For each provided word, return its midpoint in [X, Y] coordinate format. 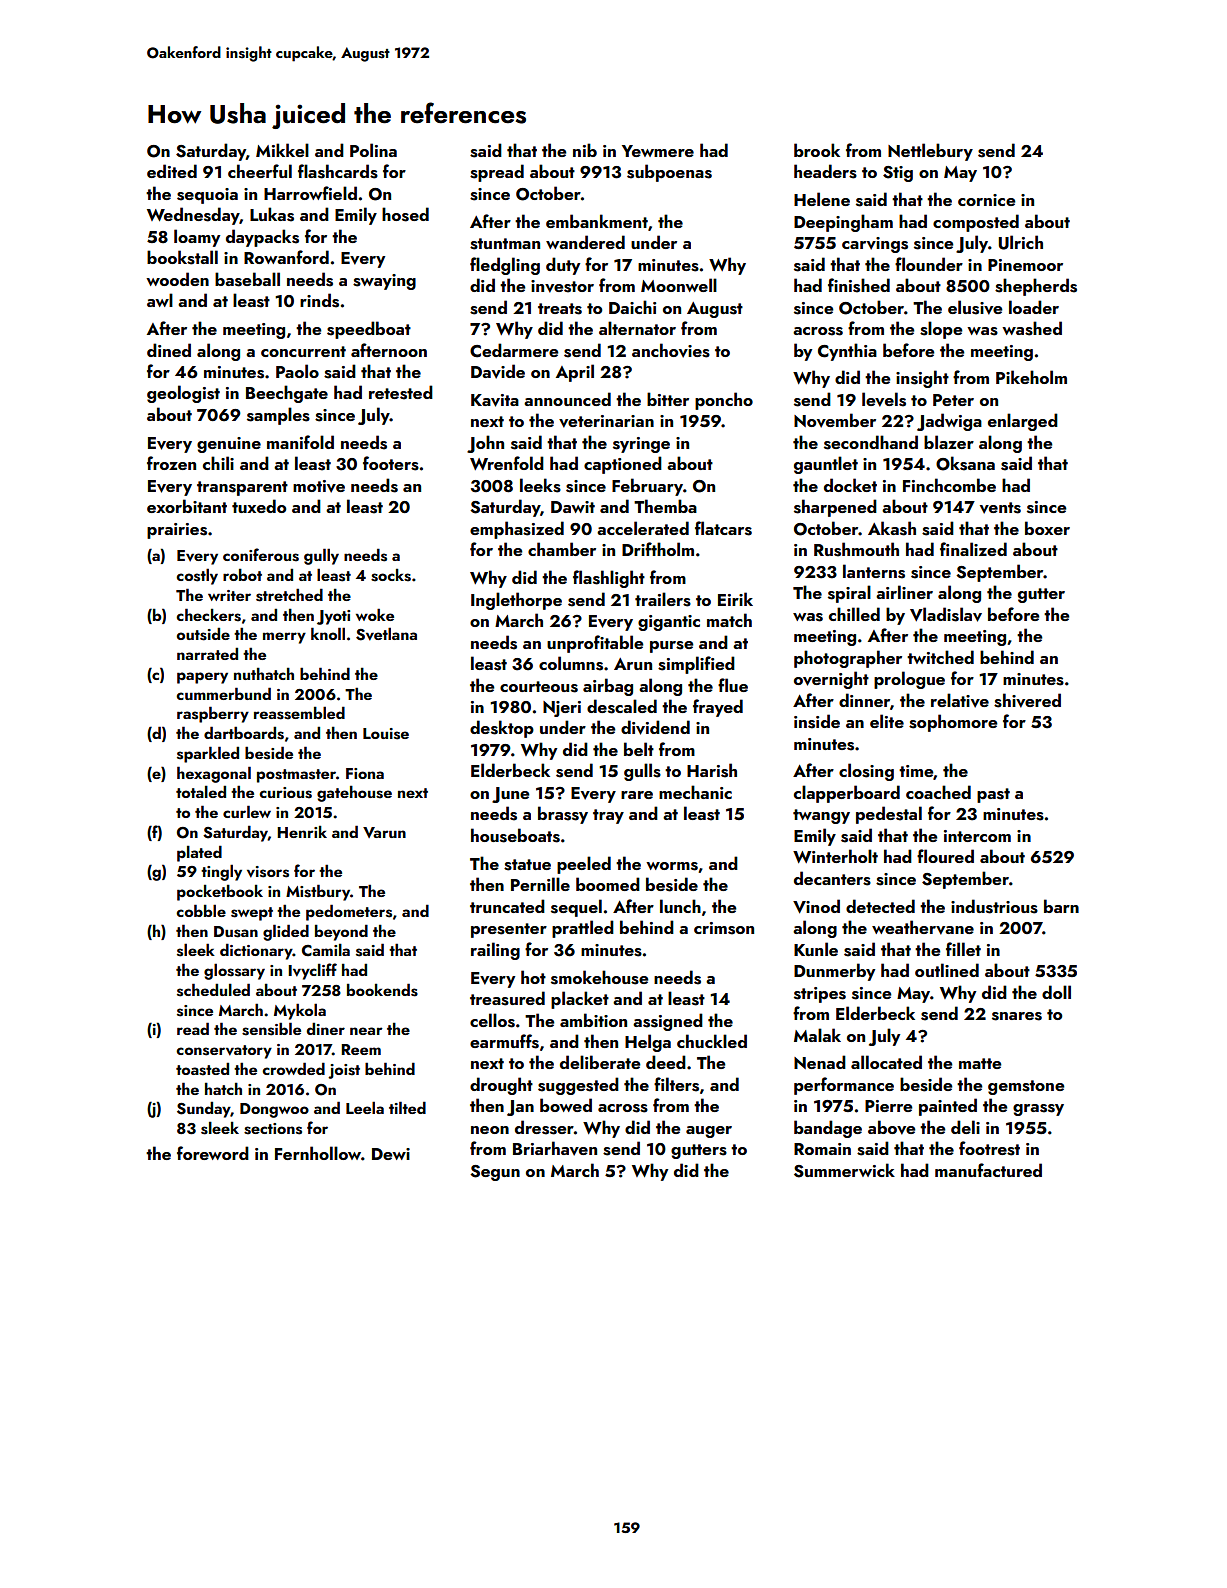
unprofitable [595, 644]
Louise [386, 734]
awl [160, 300]
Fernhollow [318, 1153]
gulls [642, 772]
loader [1034, 307]
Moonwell [679, 285]
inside [817, 721]
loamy [197, 238]
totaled [201, 791]
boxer [1047, 528]
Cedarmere [514, 350]
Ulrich [1021, 242]
